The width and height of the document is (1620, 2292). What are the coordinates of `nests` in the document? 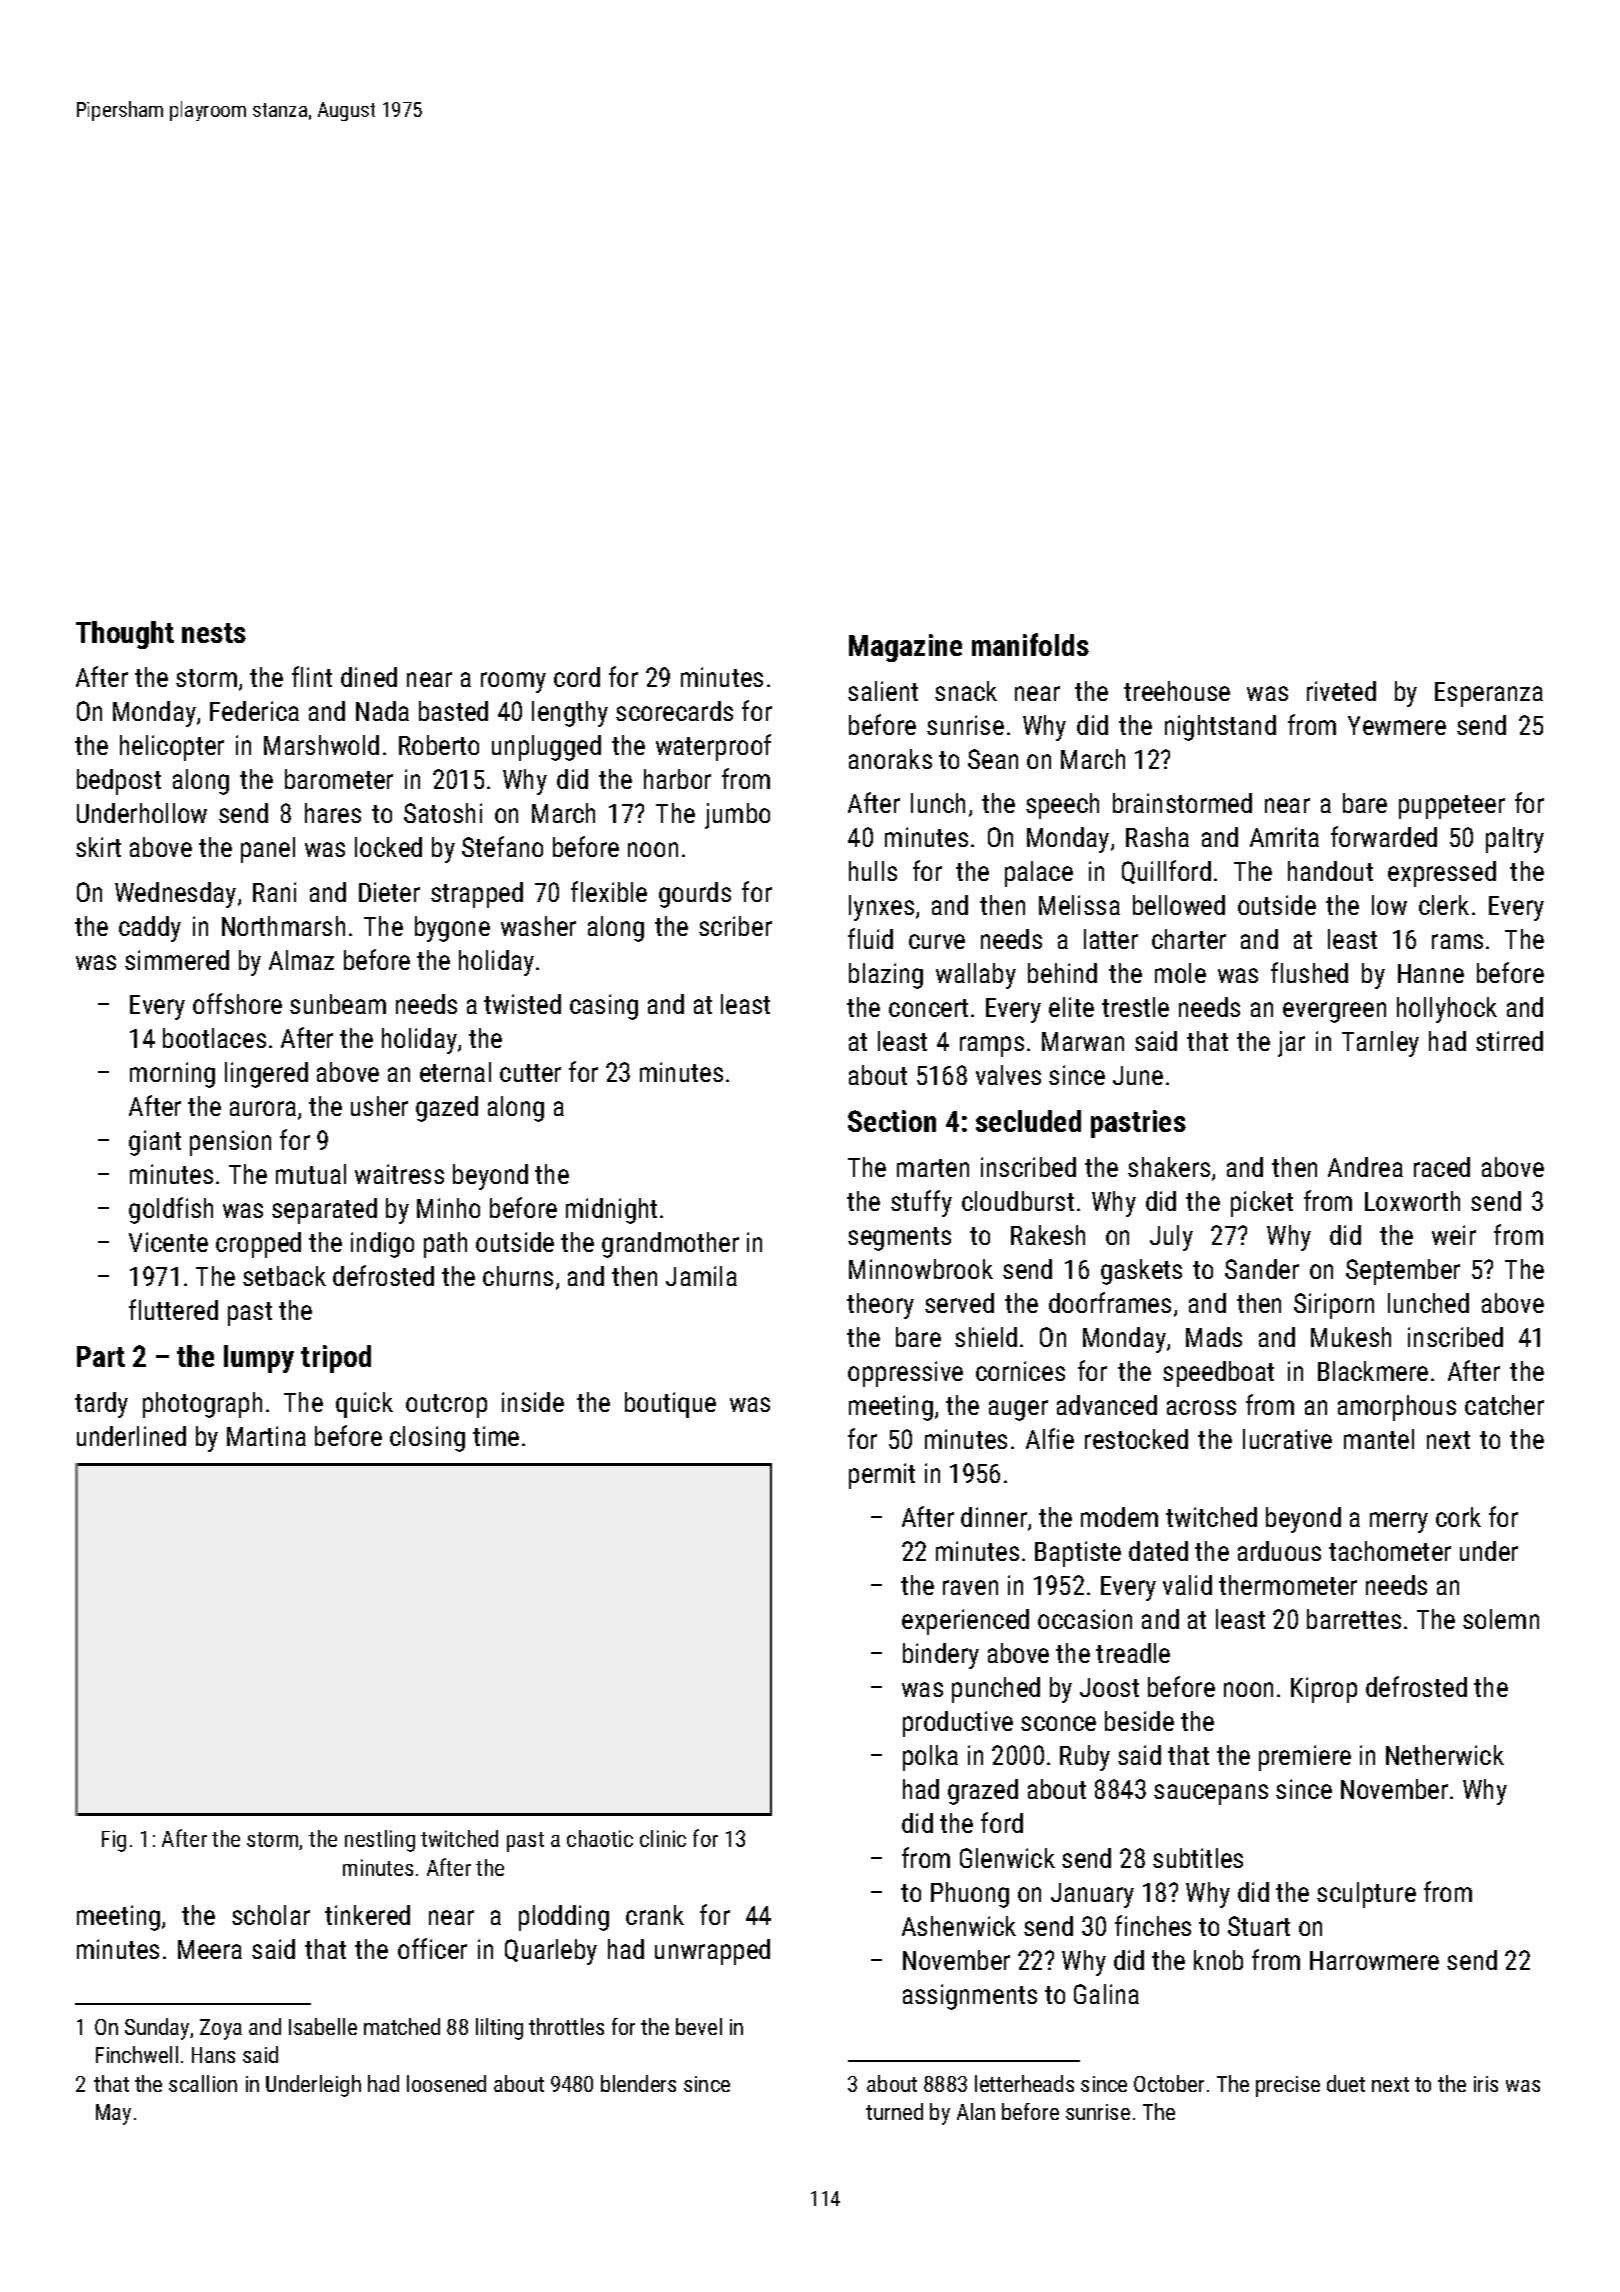 It's located at (214, 633).
